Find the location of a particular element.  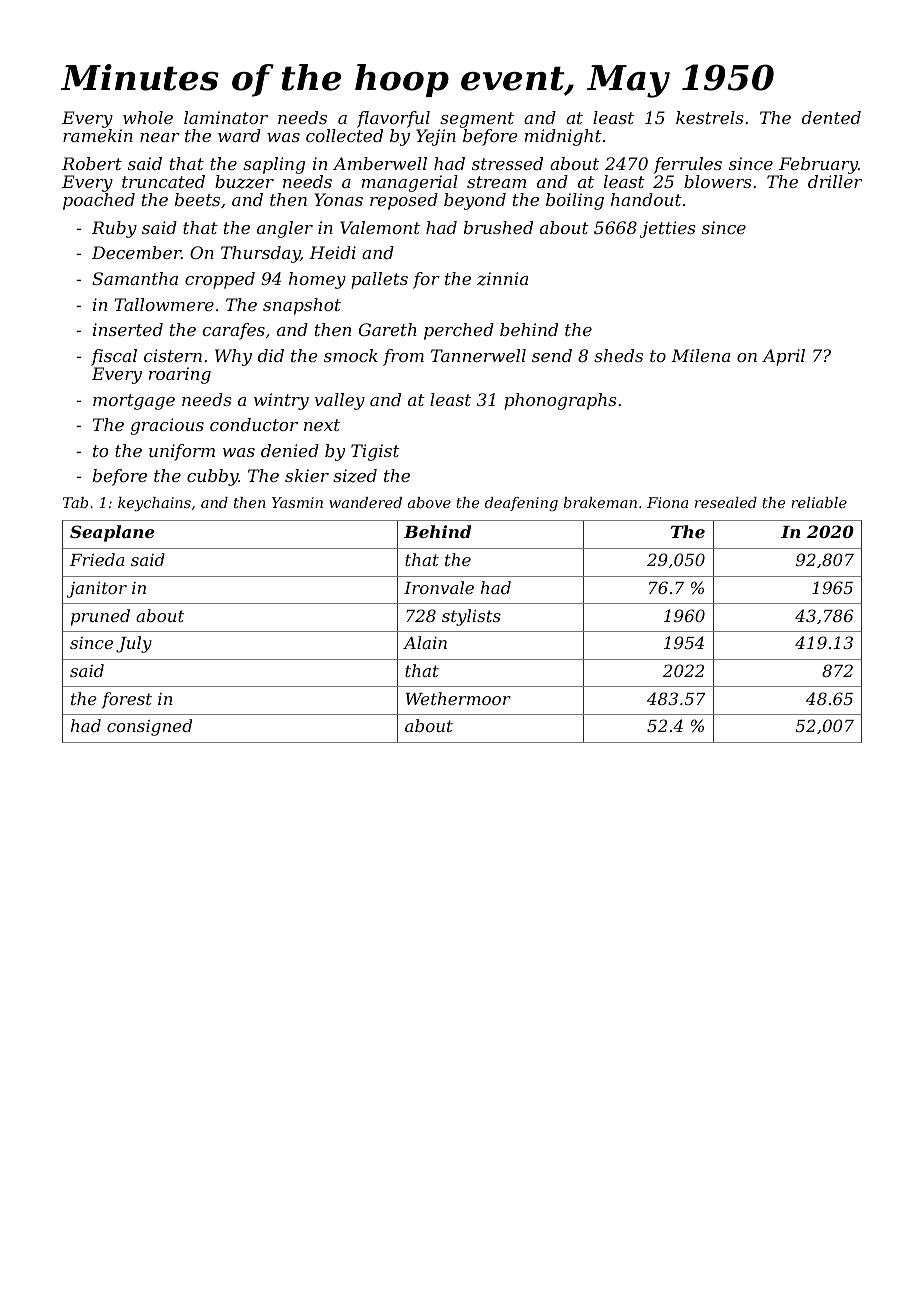

reliable is located at coordinates (819, 502).
